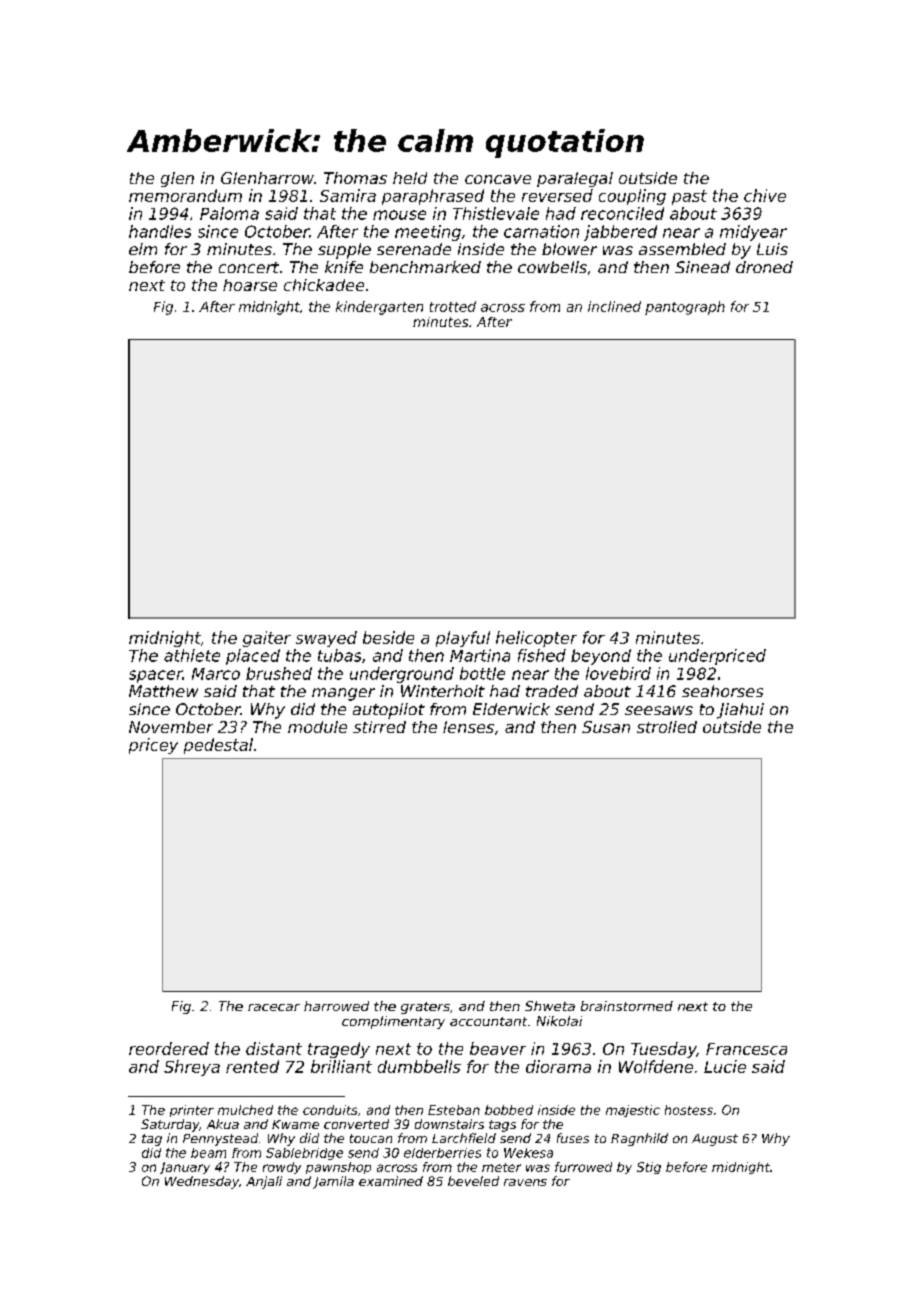  I want to click on racecar, so click(274, 1007).
